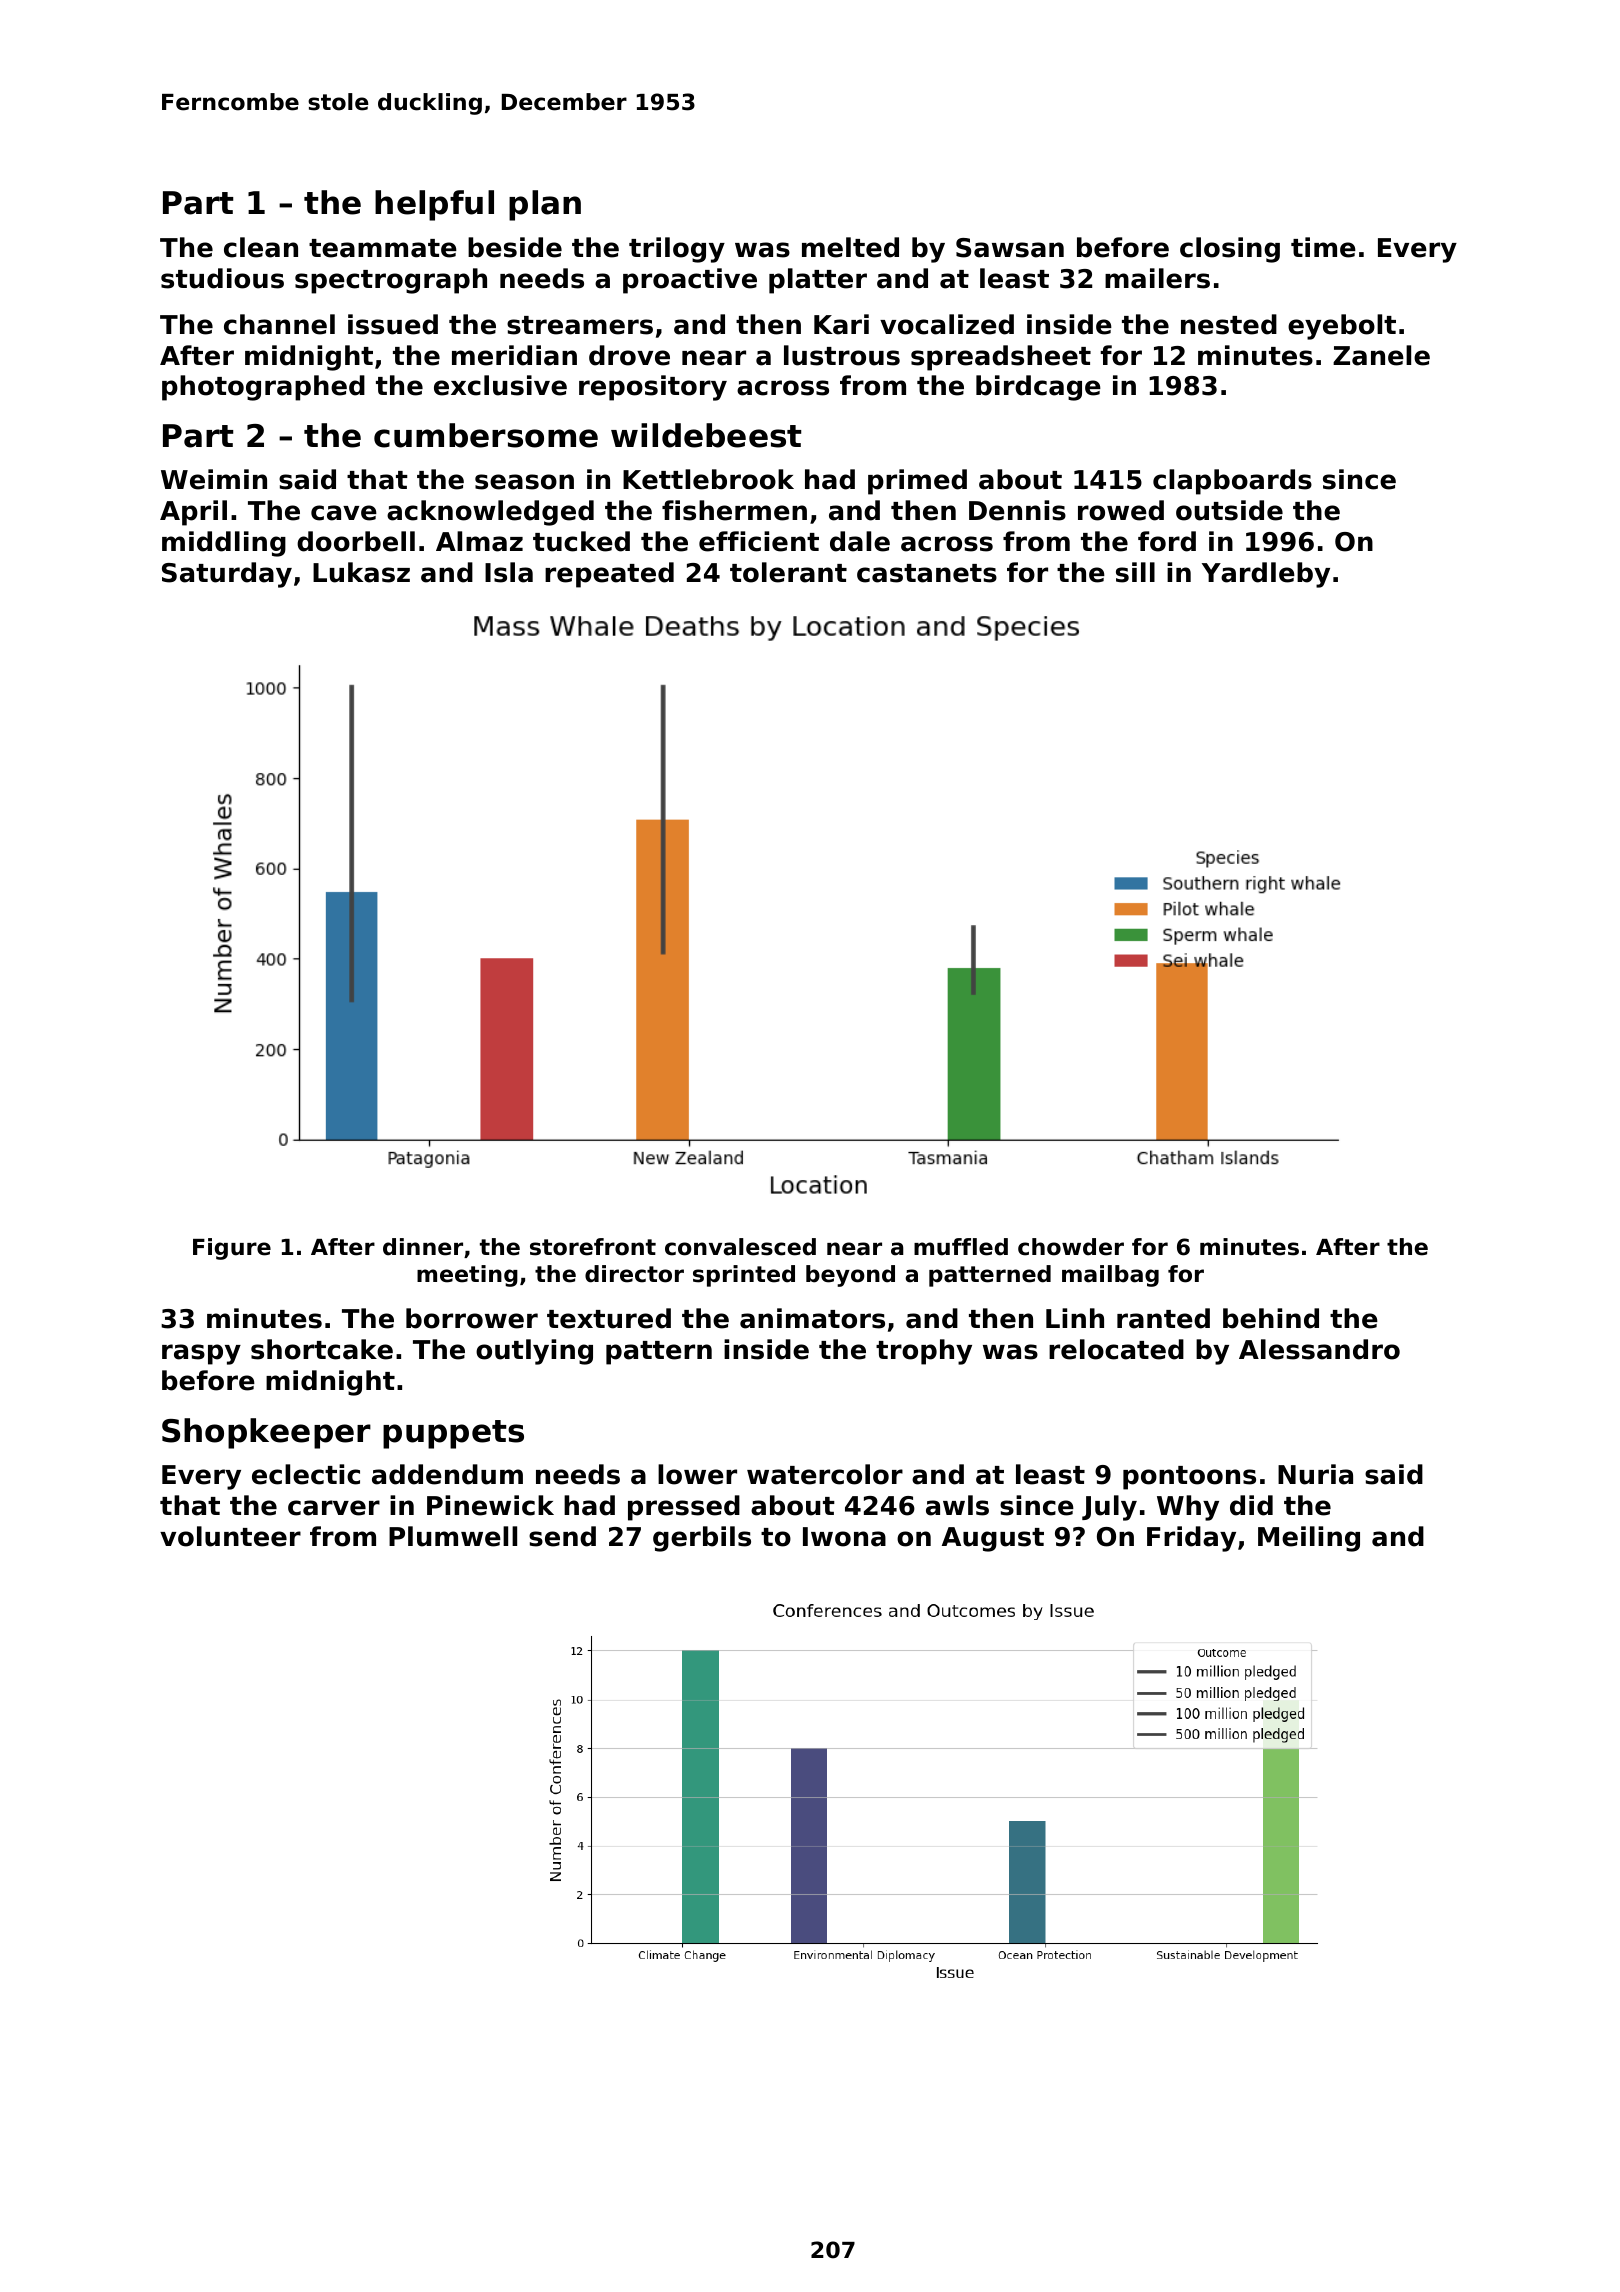 The image size is (1620, 2292). What do you see at coordinates (222, 278) in the screenshot?
I see `studious` at bounding box center [222, 278].
